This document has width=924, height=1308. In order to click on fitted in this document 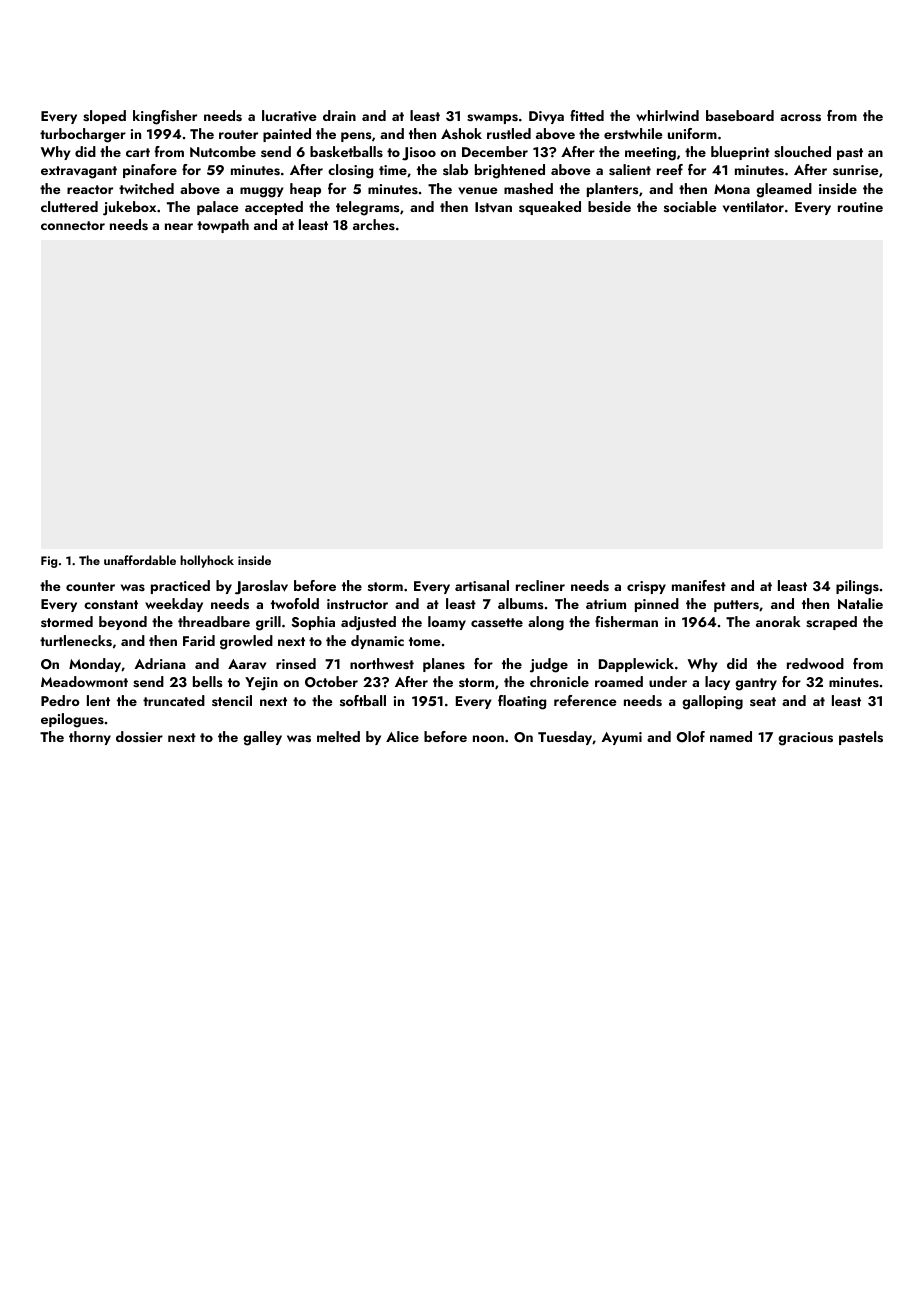, I will do `click(587, 115)`.
